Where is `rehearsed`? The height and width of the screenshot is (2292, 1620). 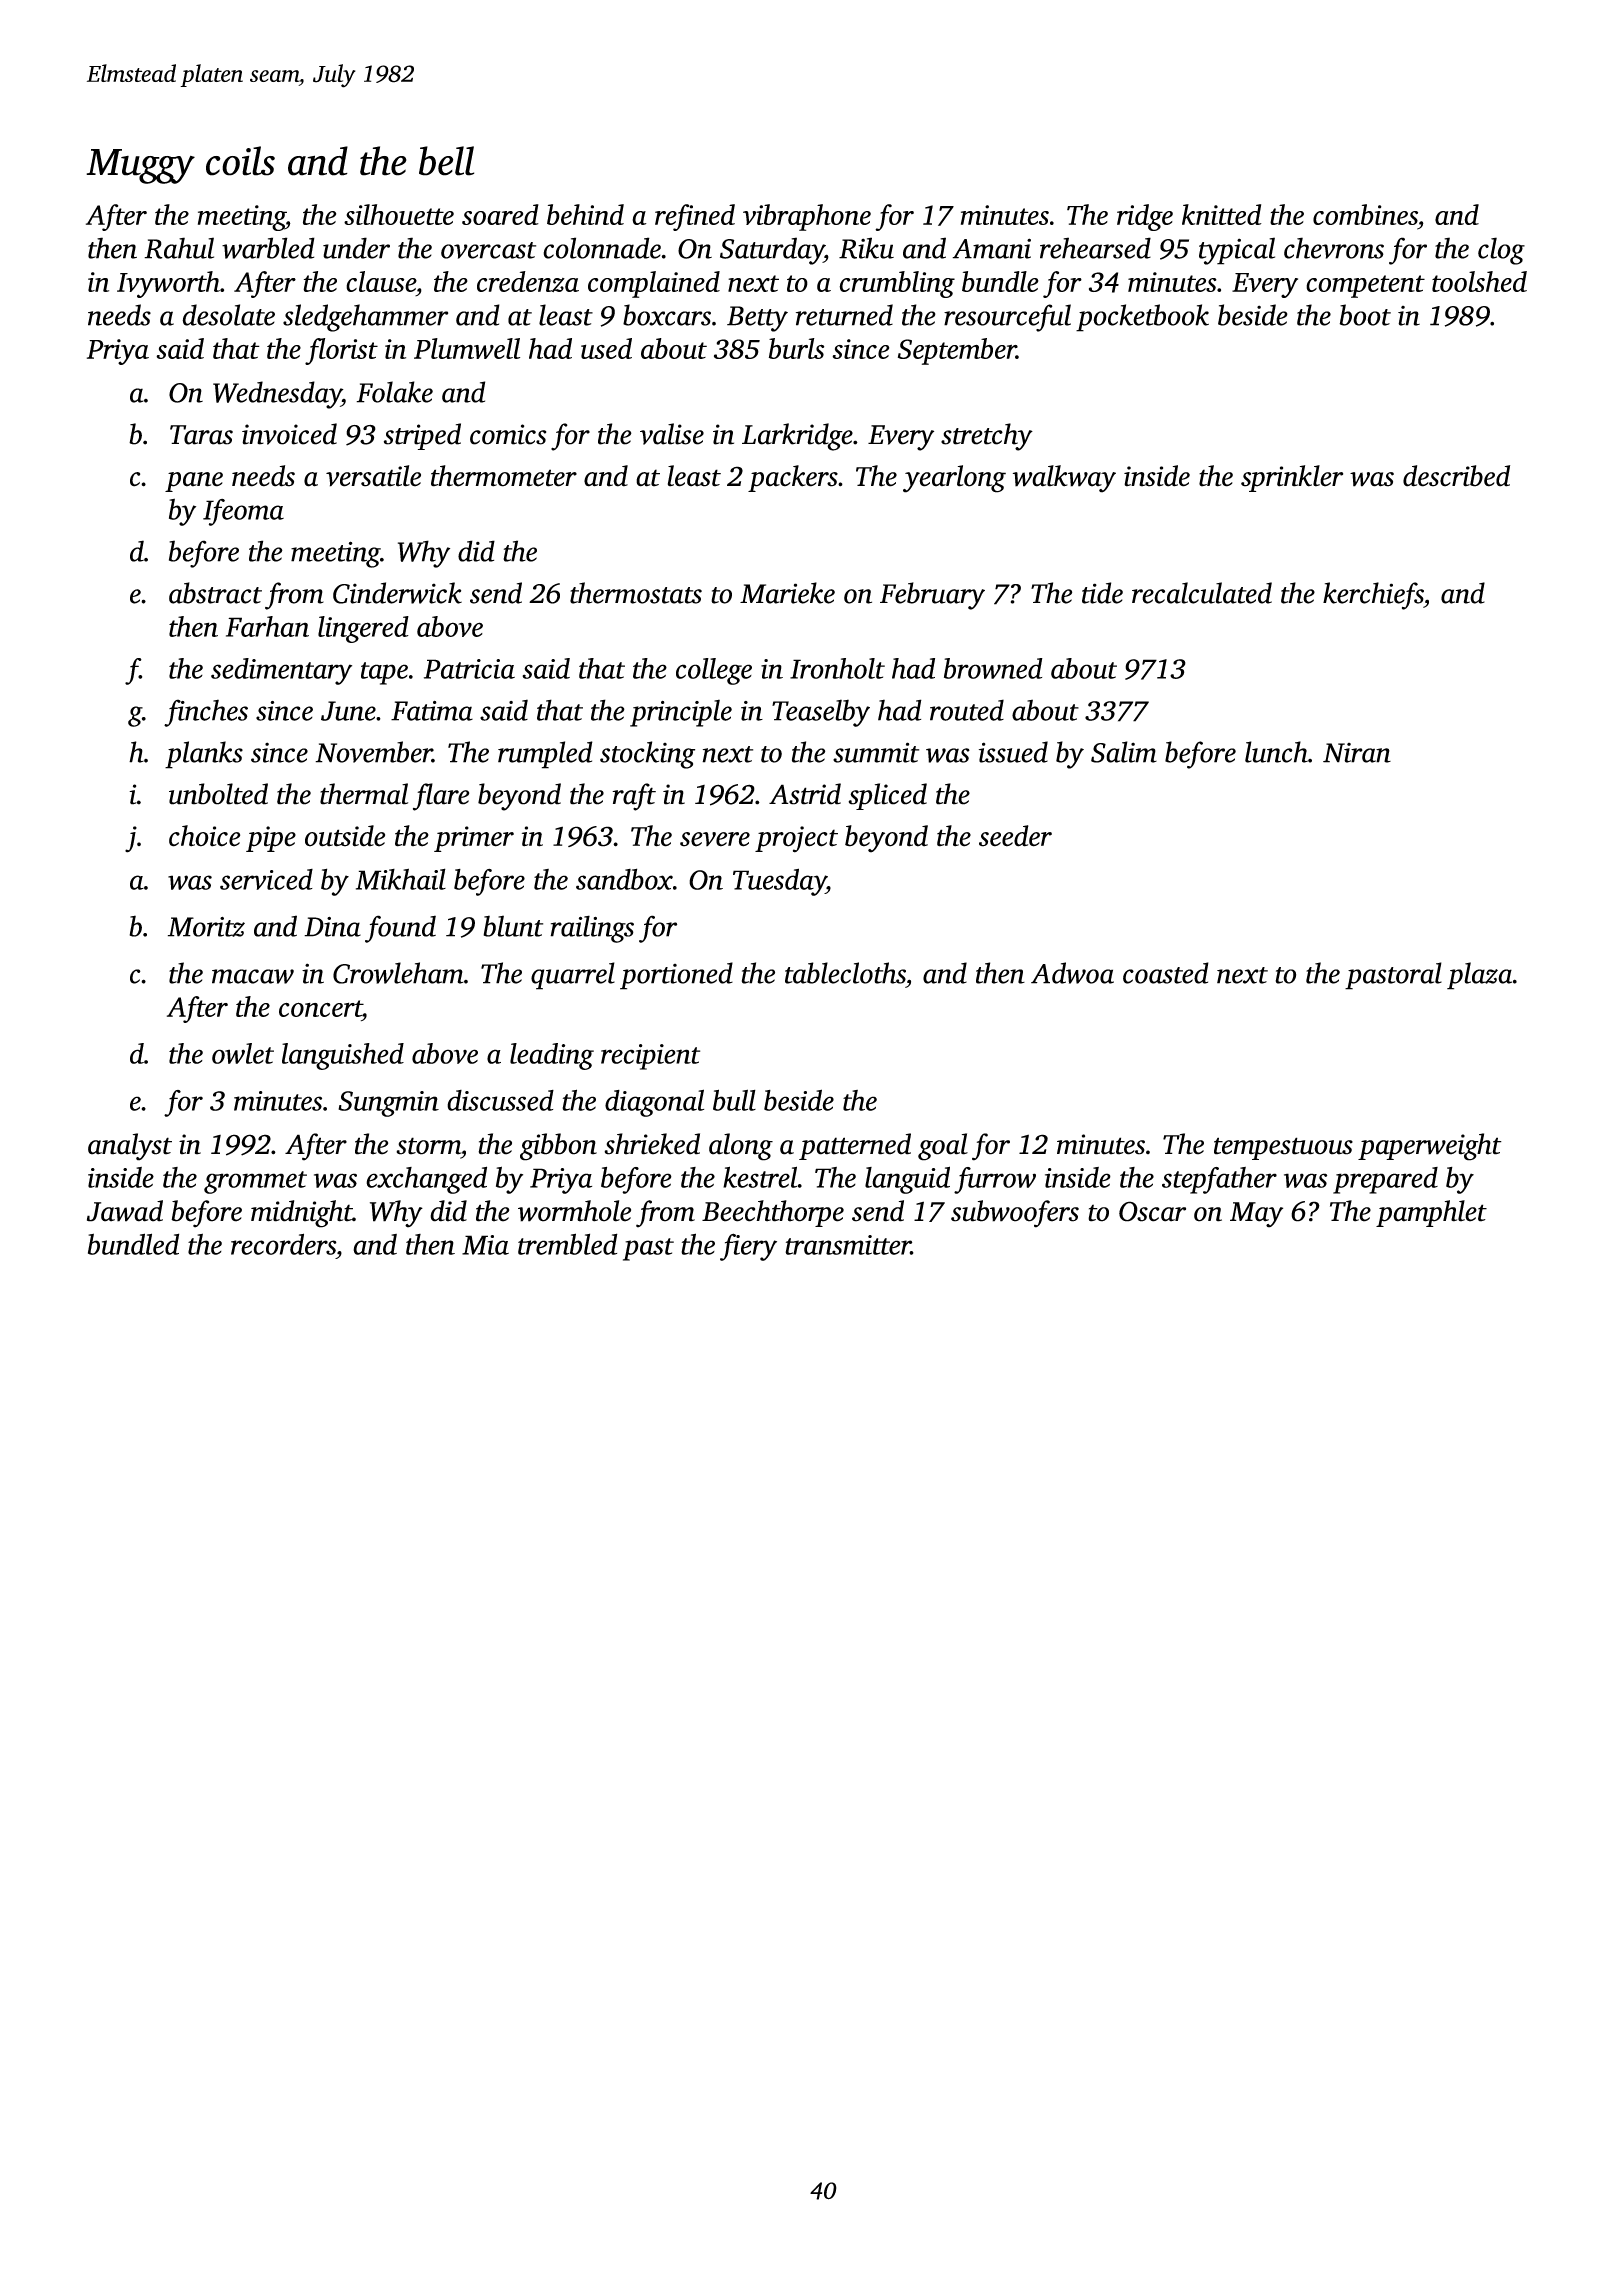
rehearsed is located at coordinates (1095, 248).
